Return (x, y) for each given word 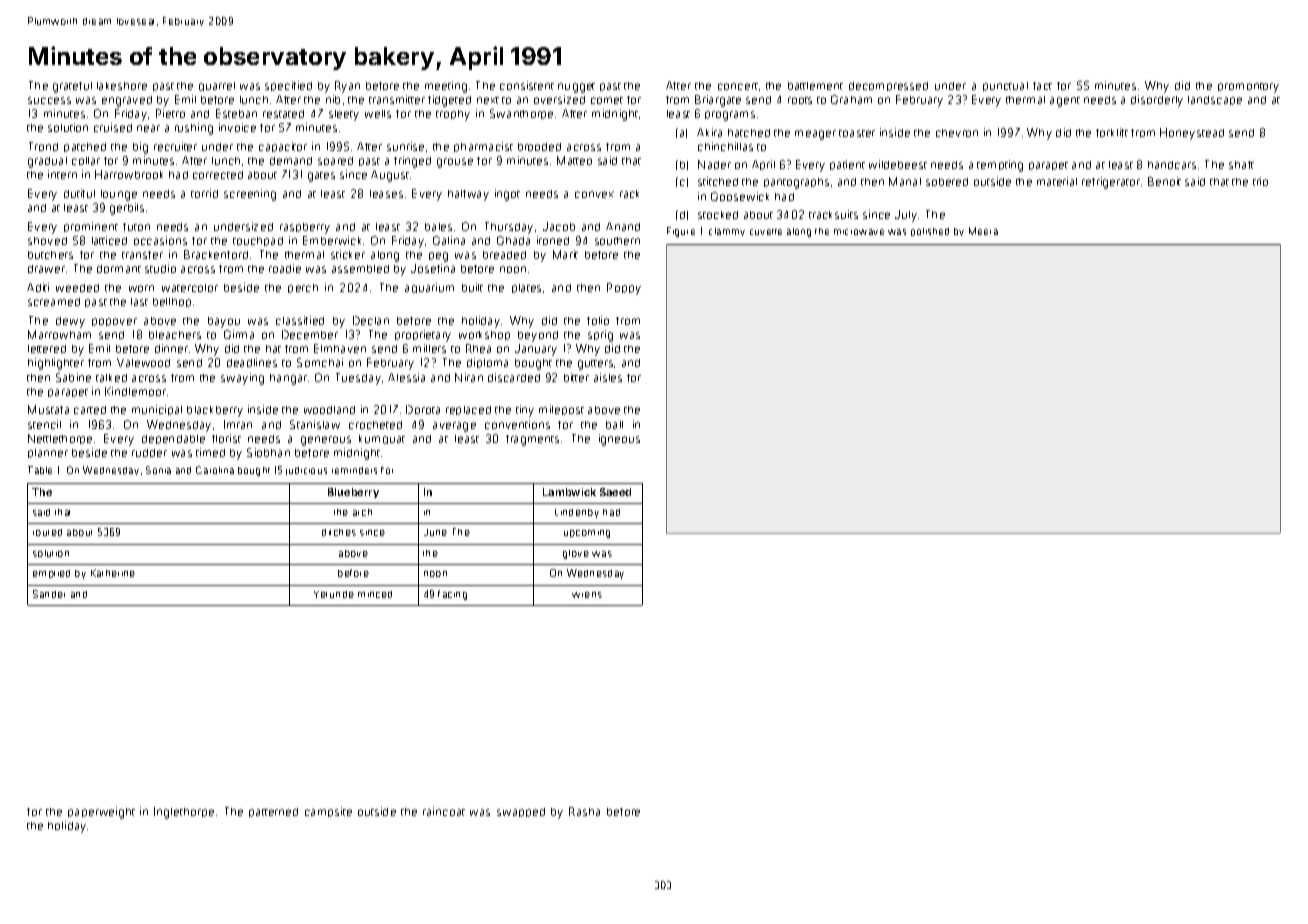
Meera (983, 231)
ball (614, 425)
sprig (600, 336)
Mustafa (48, 409)
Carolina (215, 470)
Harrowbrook (129, 174)
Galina (449, 240)
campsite (328, 812)
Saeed (615, 492)
